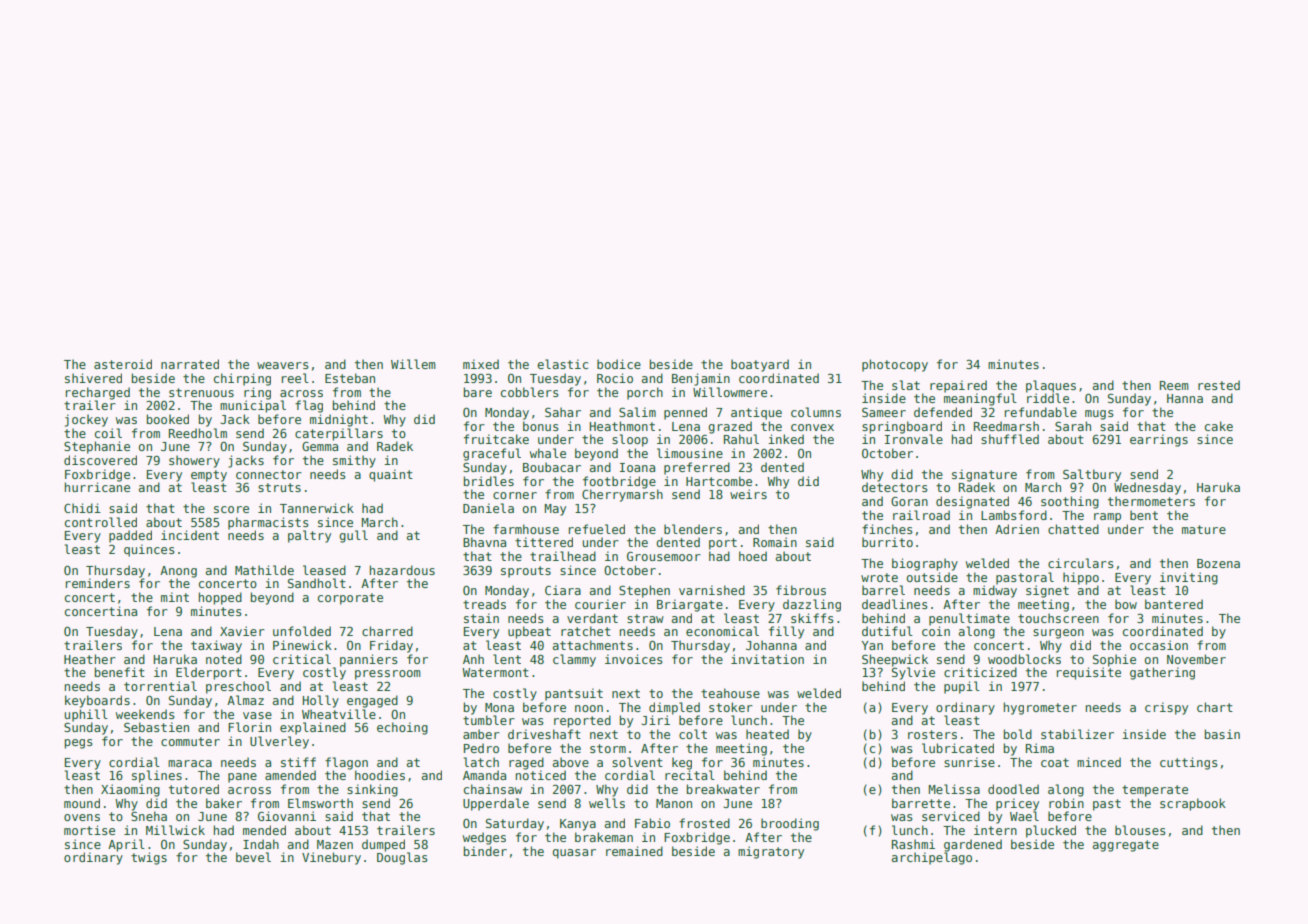  Describe the element at coordinates (1017, 529) in the page. I see `Adrien` at that location.
